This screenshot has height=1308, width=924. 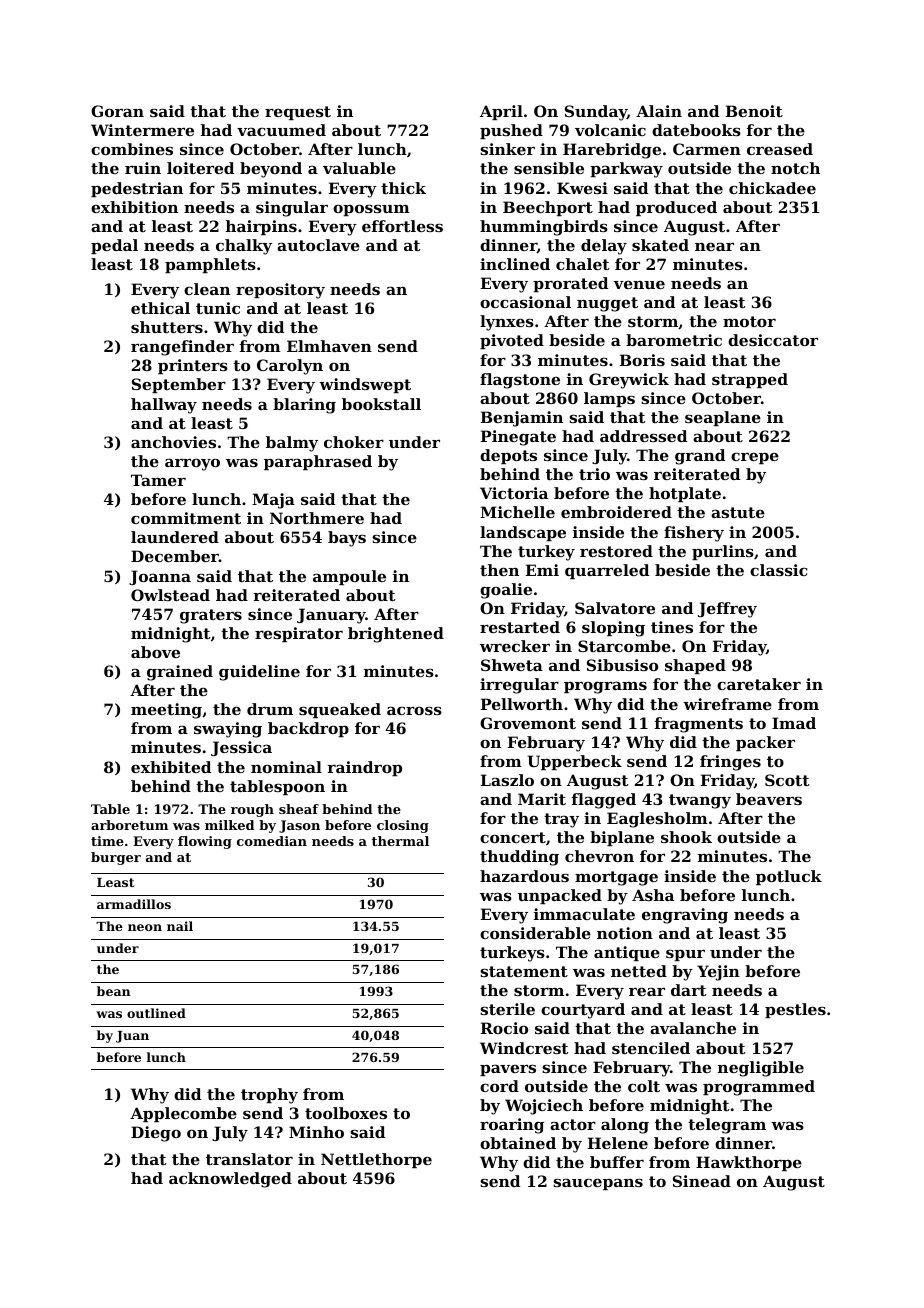 What do you see at coordinates (156, 1013) in the screenshot?
I see `outlined` at bounding box center [156, 1013].
